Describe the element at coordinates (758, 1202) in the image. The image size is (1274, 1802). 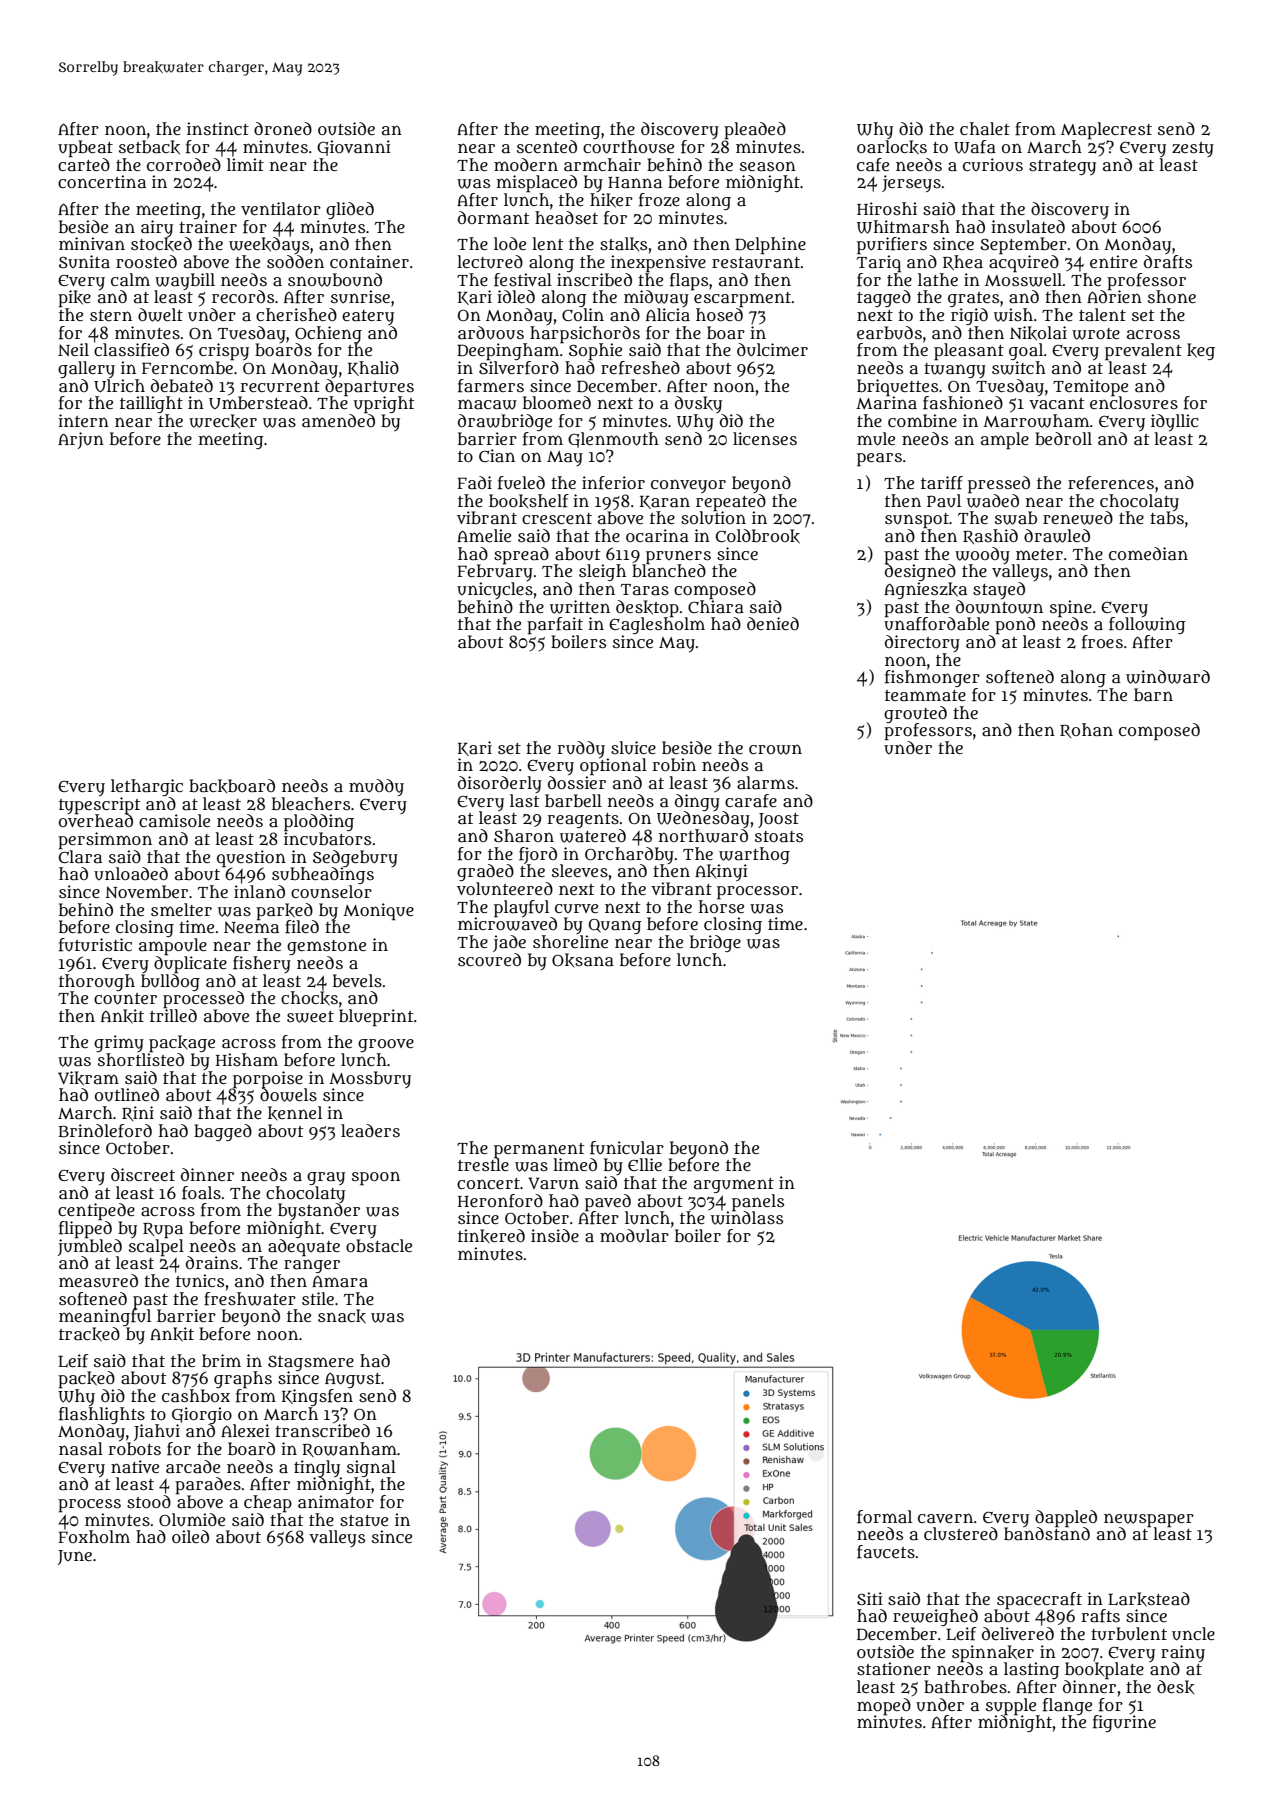
I see `panels` at that location.
